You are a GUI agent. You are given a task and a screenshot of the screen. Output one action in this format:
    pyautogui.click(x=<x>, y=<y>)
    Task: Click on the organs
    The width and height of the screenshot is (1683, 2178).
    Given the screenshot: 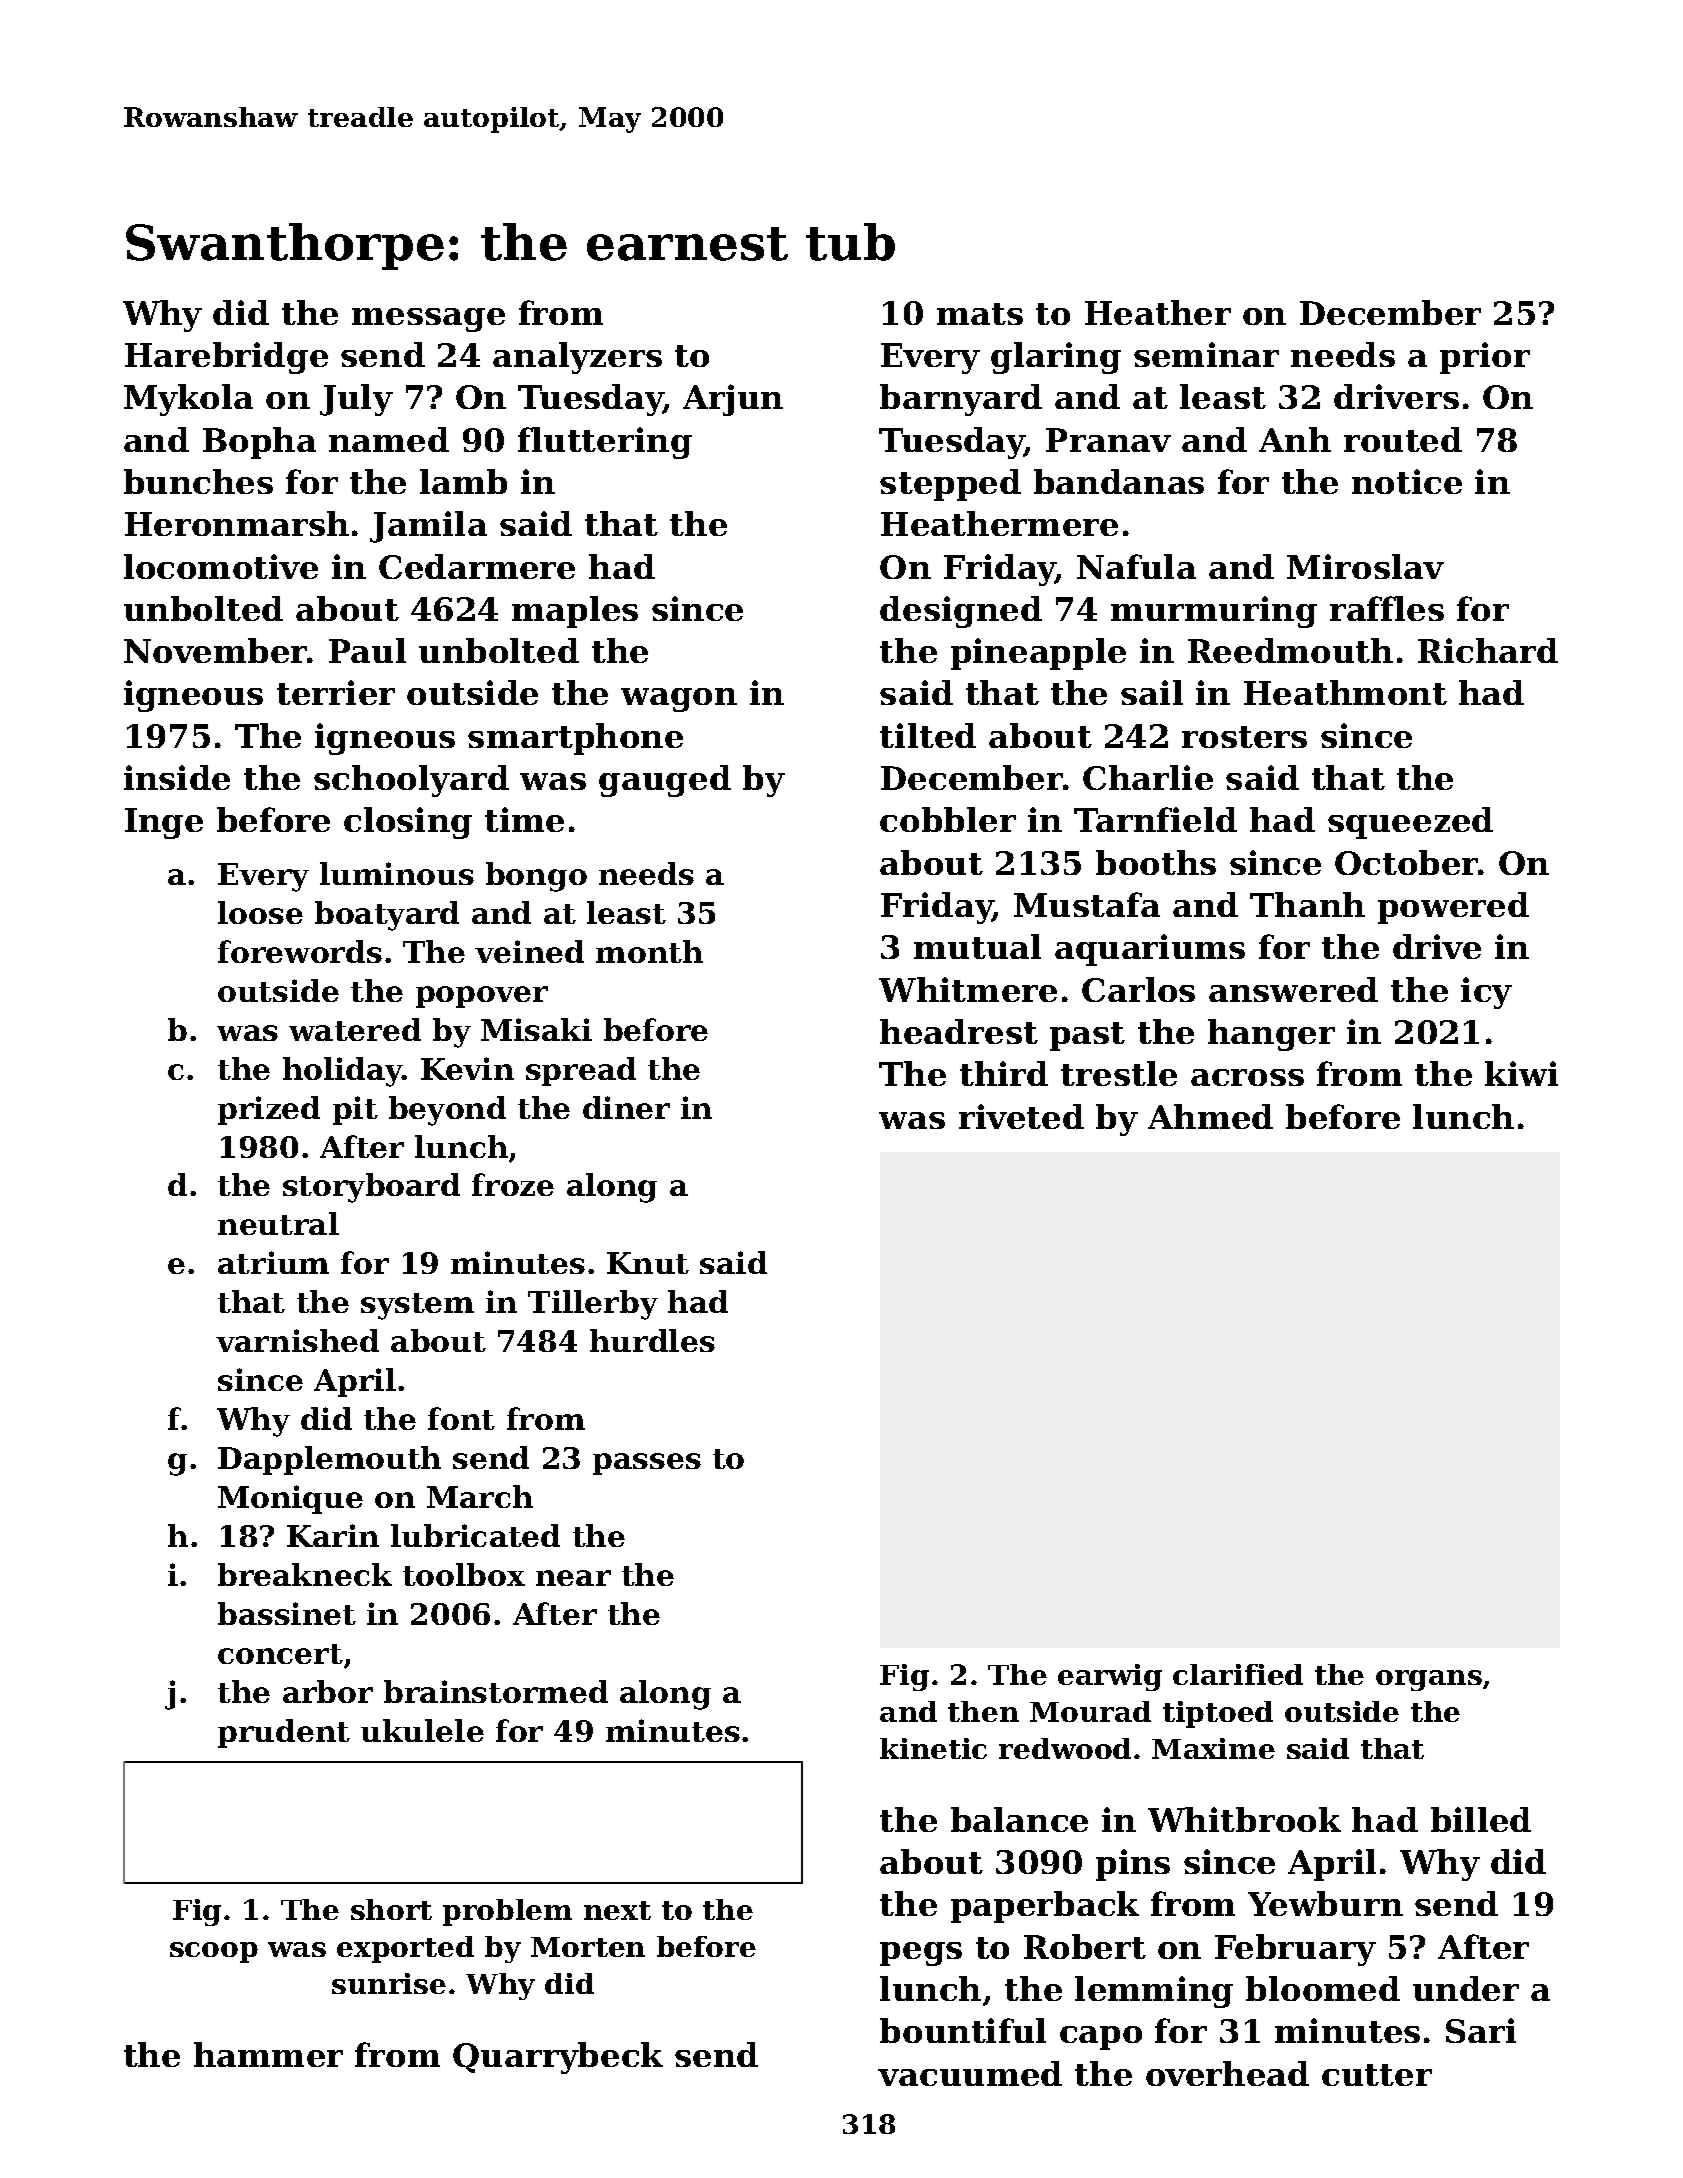 What is the action you would take?
    pyautogui.click(x=1429, y=1680)
